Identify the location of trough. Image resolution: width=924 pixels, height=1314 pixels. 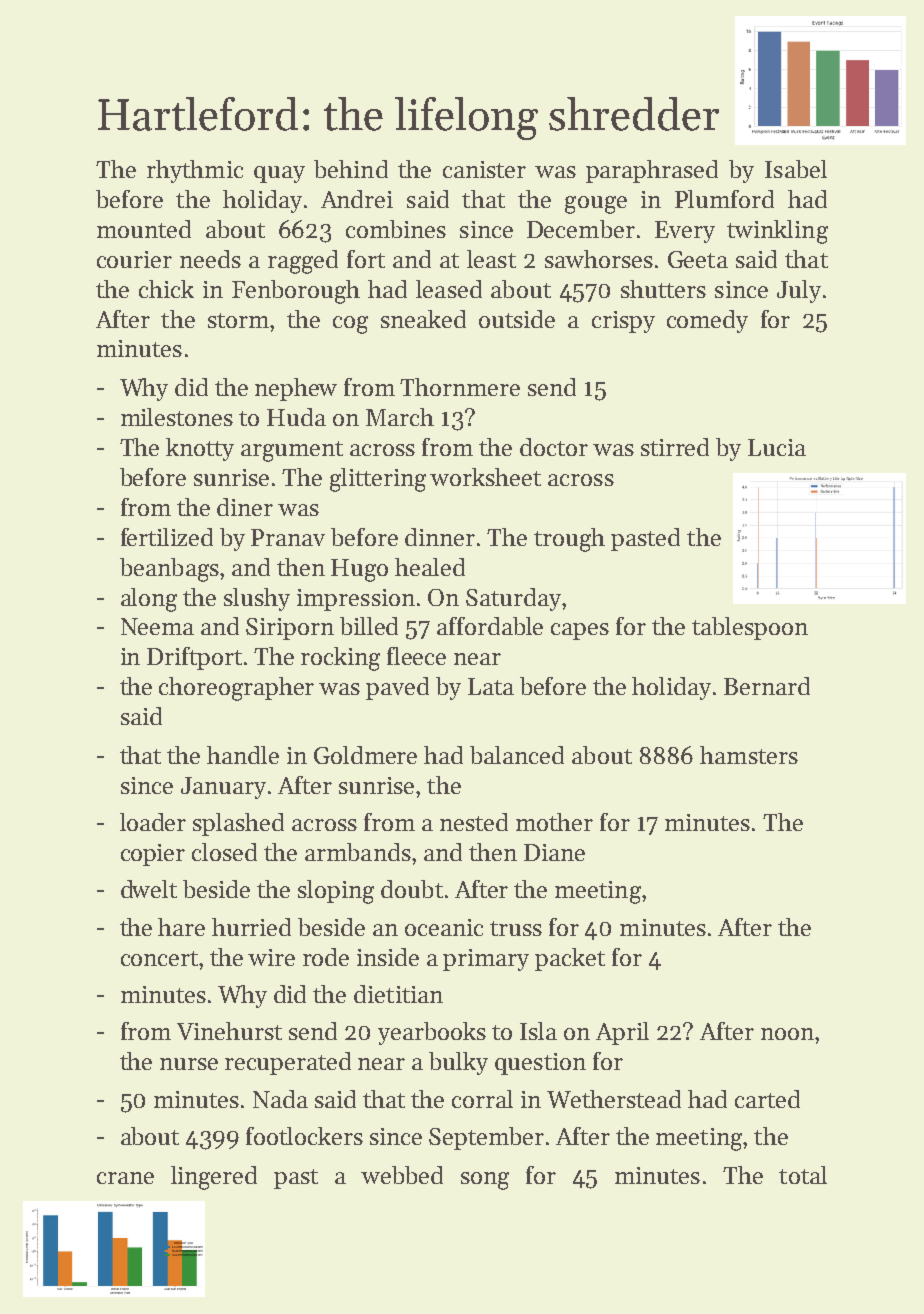
(569, 540).
